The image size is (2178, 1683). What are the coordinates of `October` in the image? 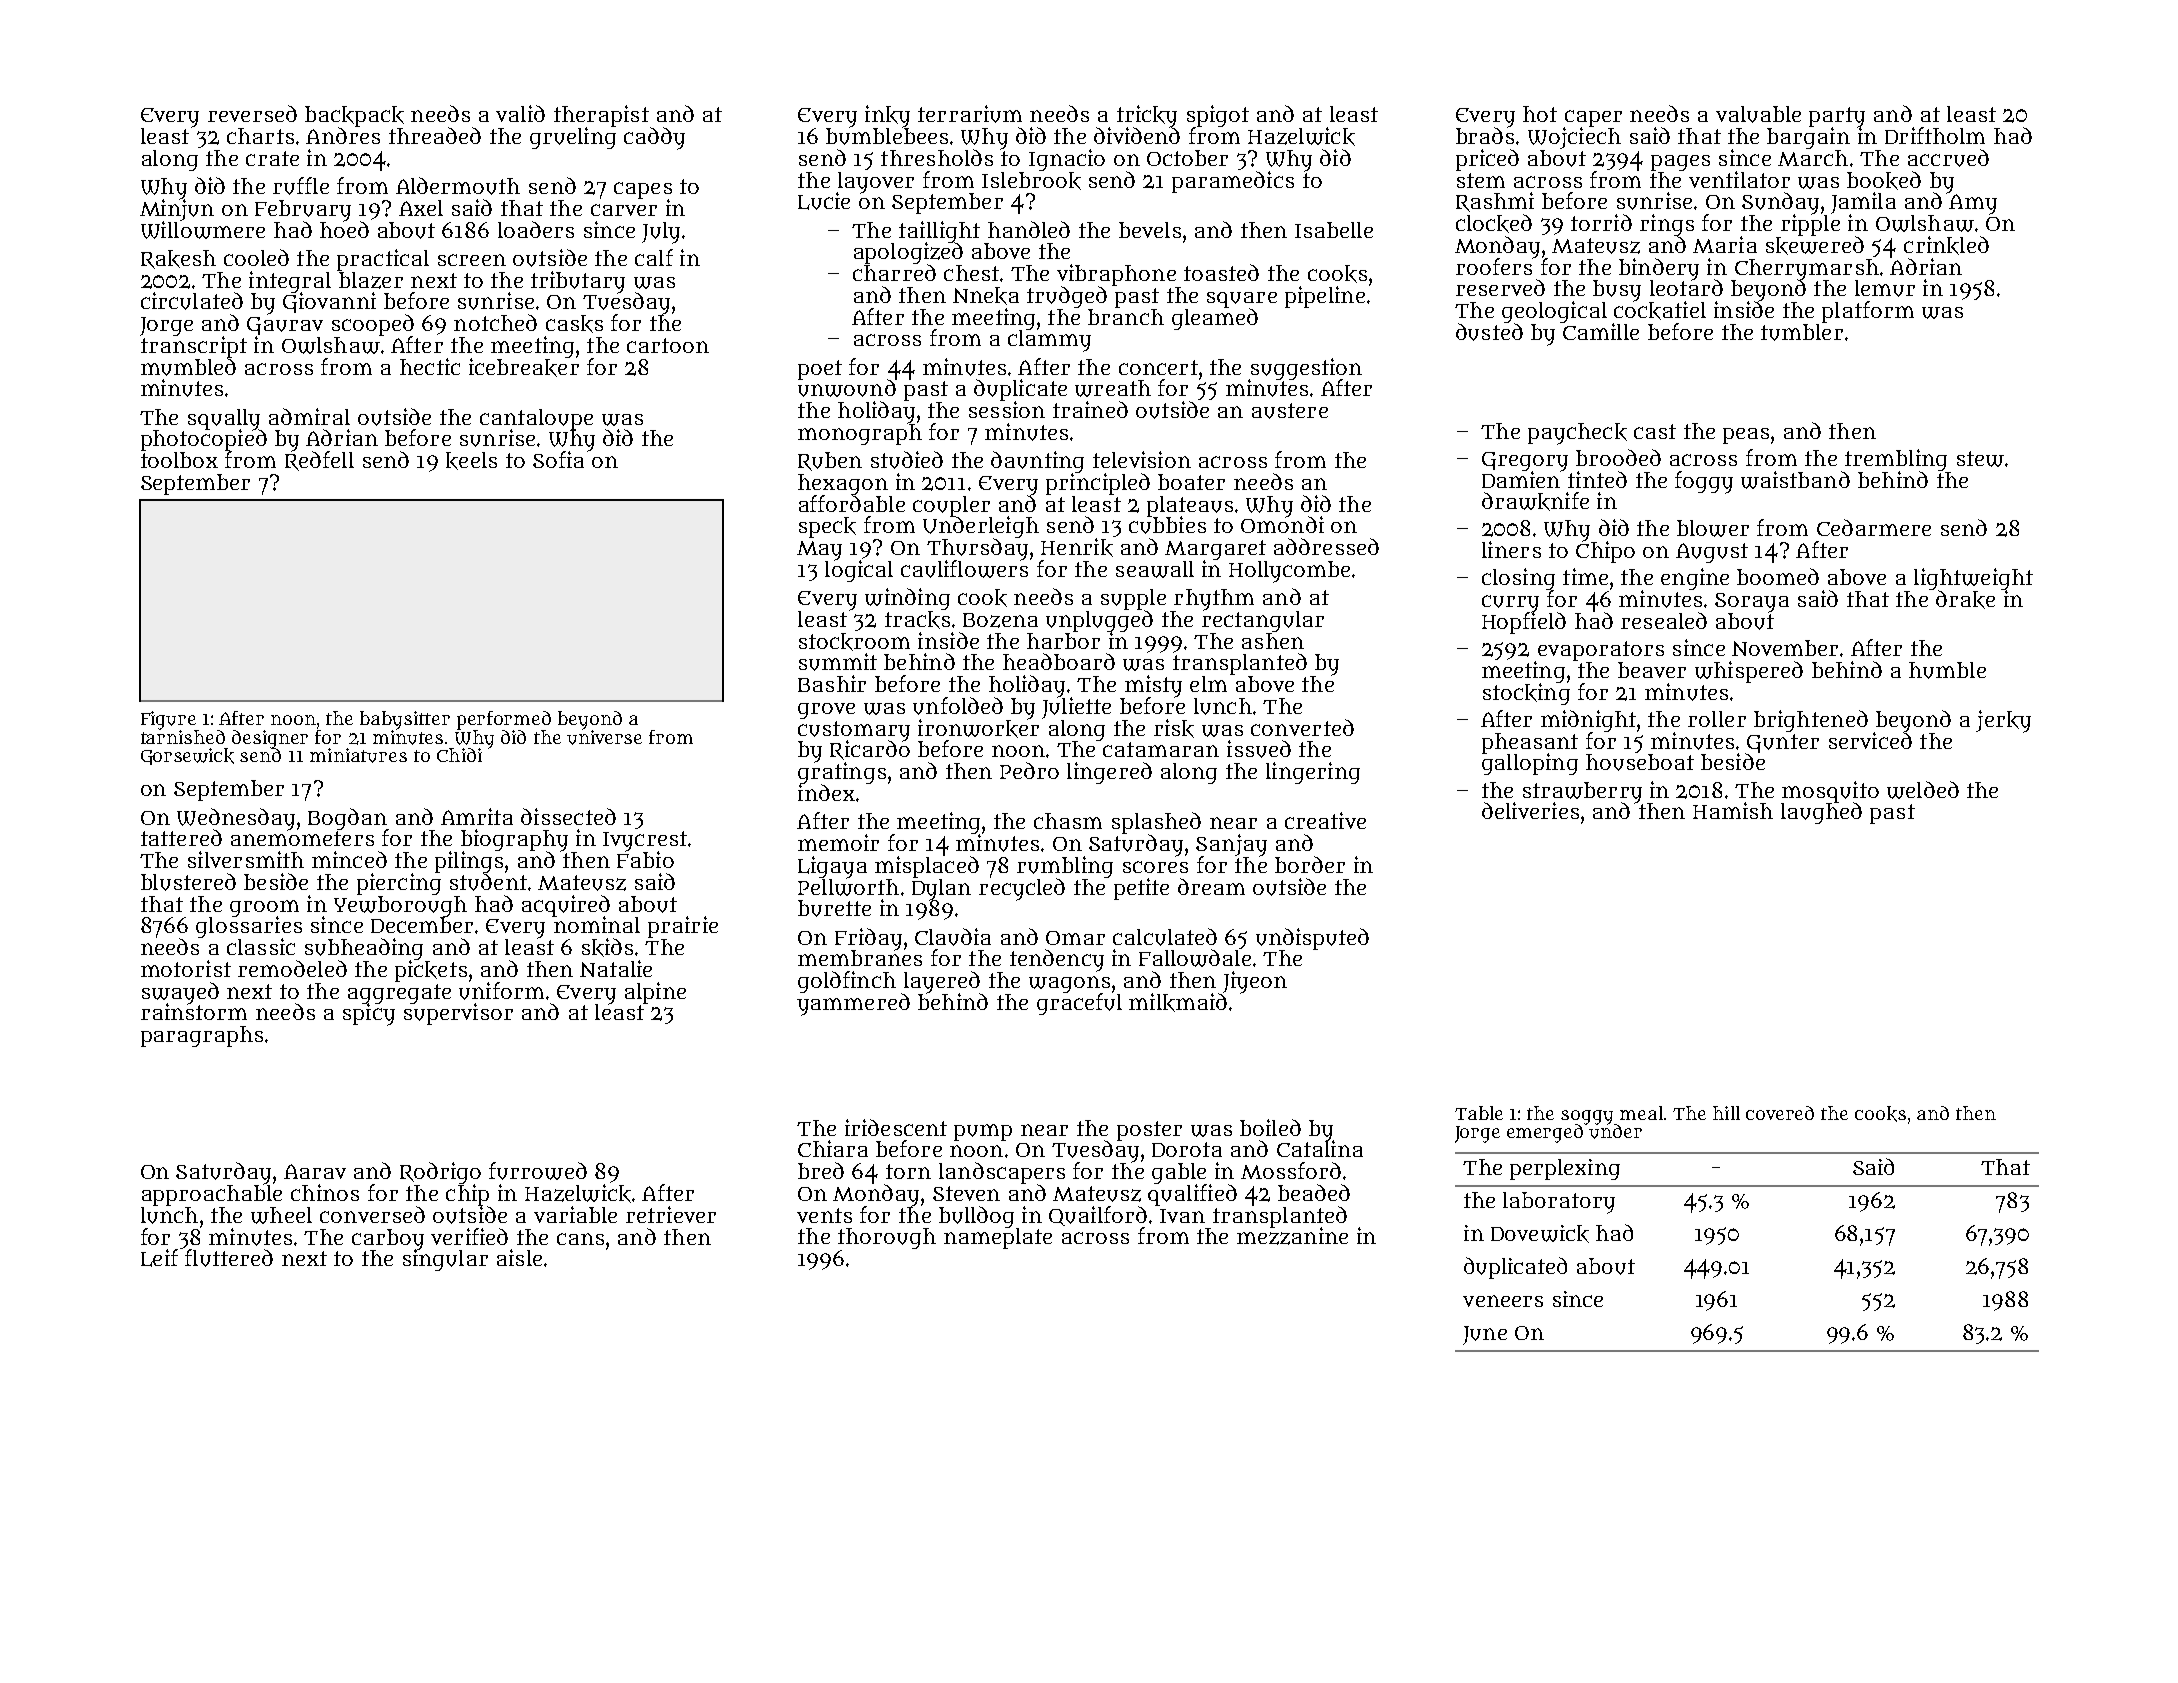 It's located at (1187, 158).
